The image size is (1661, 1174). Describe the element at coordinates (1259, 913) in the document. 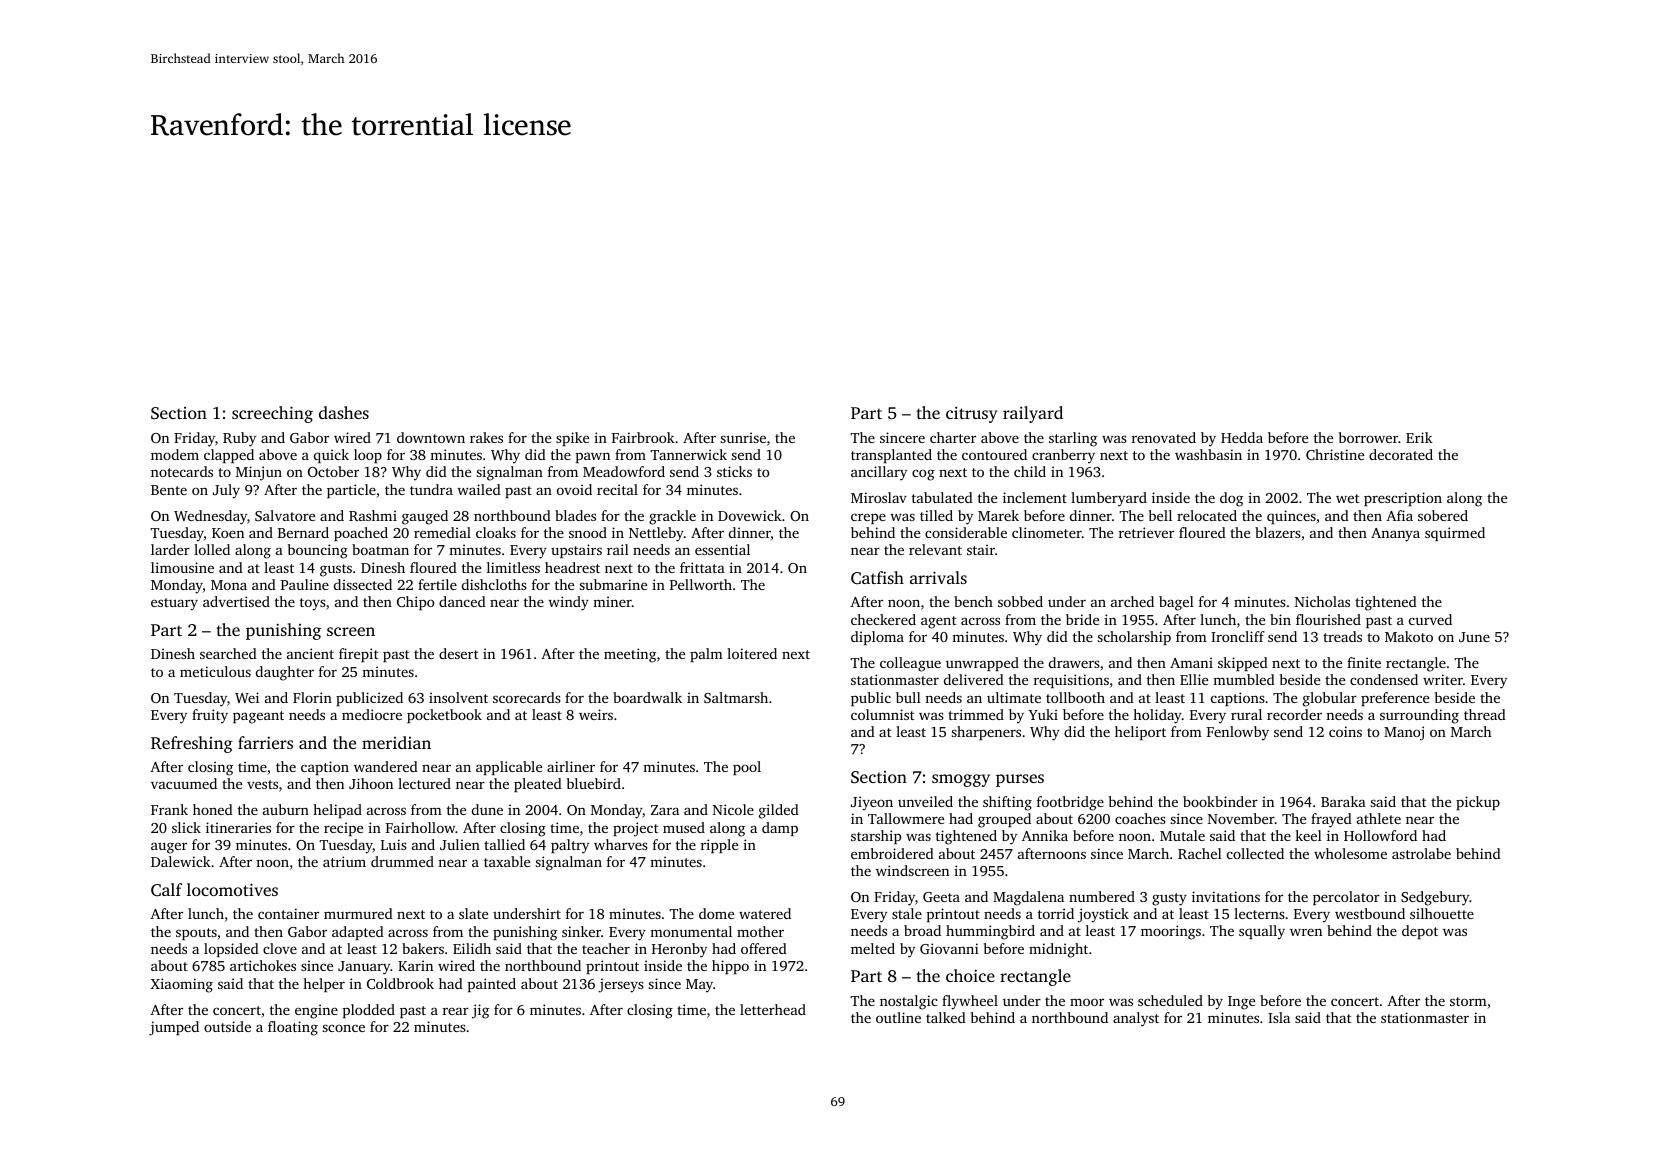

I see `lecterns` at that location.
